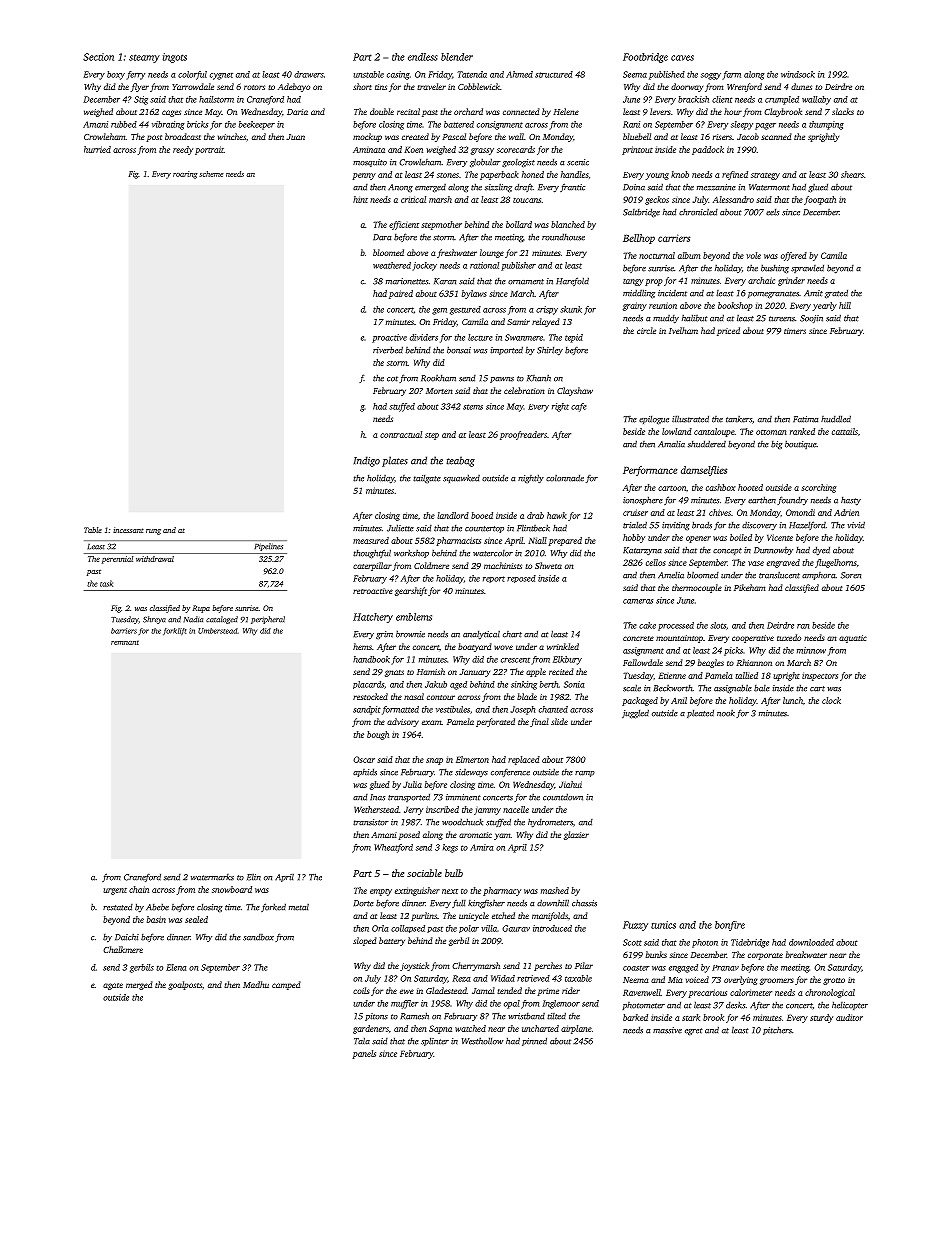 The image size is (952, 1233). I want to click on agate, so click(113, 986).
